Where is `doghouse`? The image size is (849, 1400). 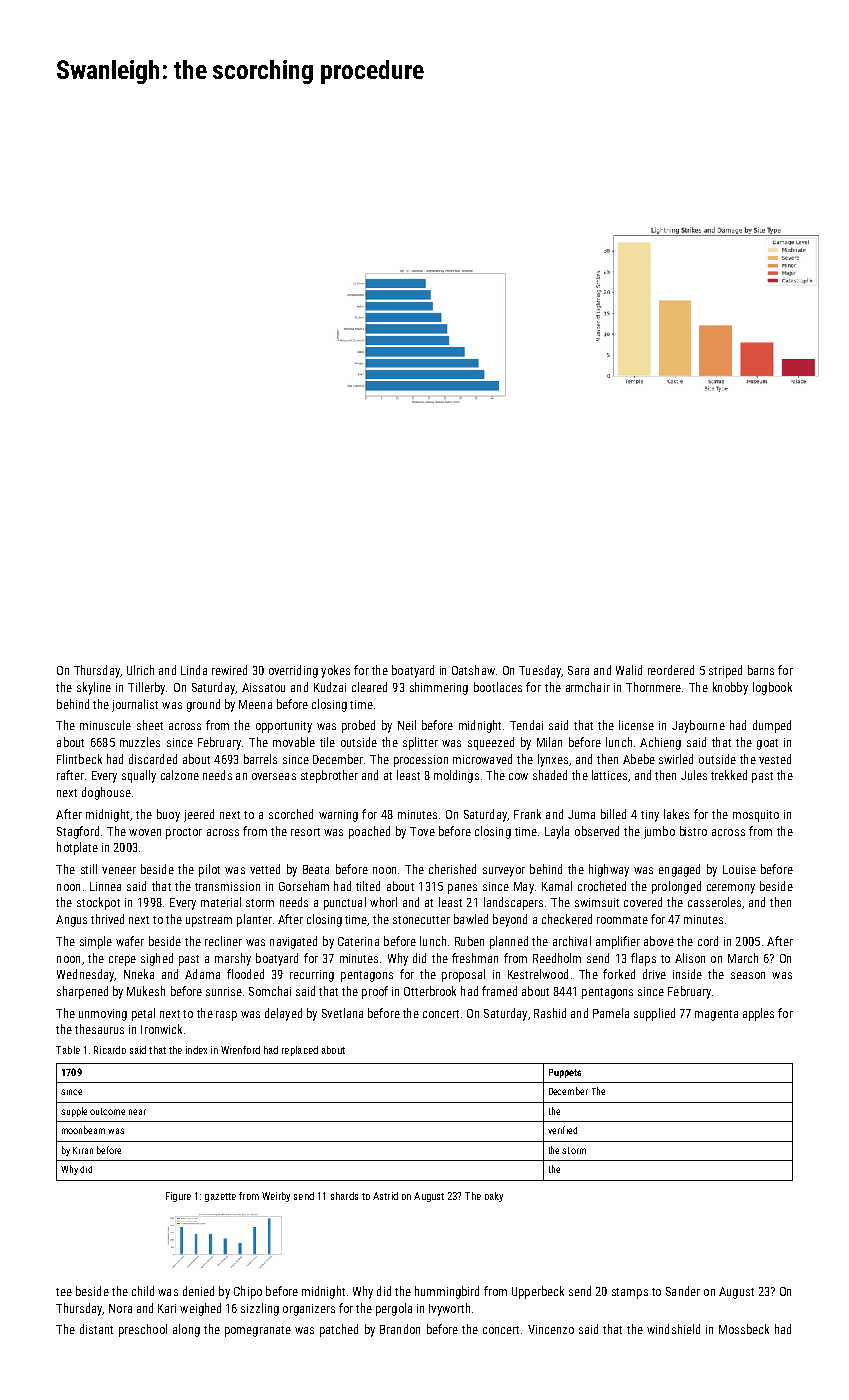 doghouse is located at coordinates (106, 793).
